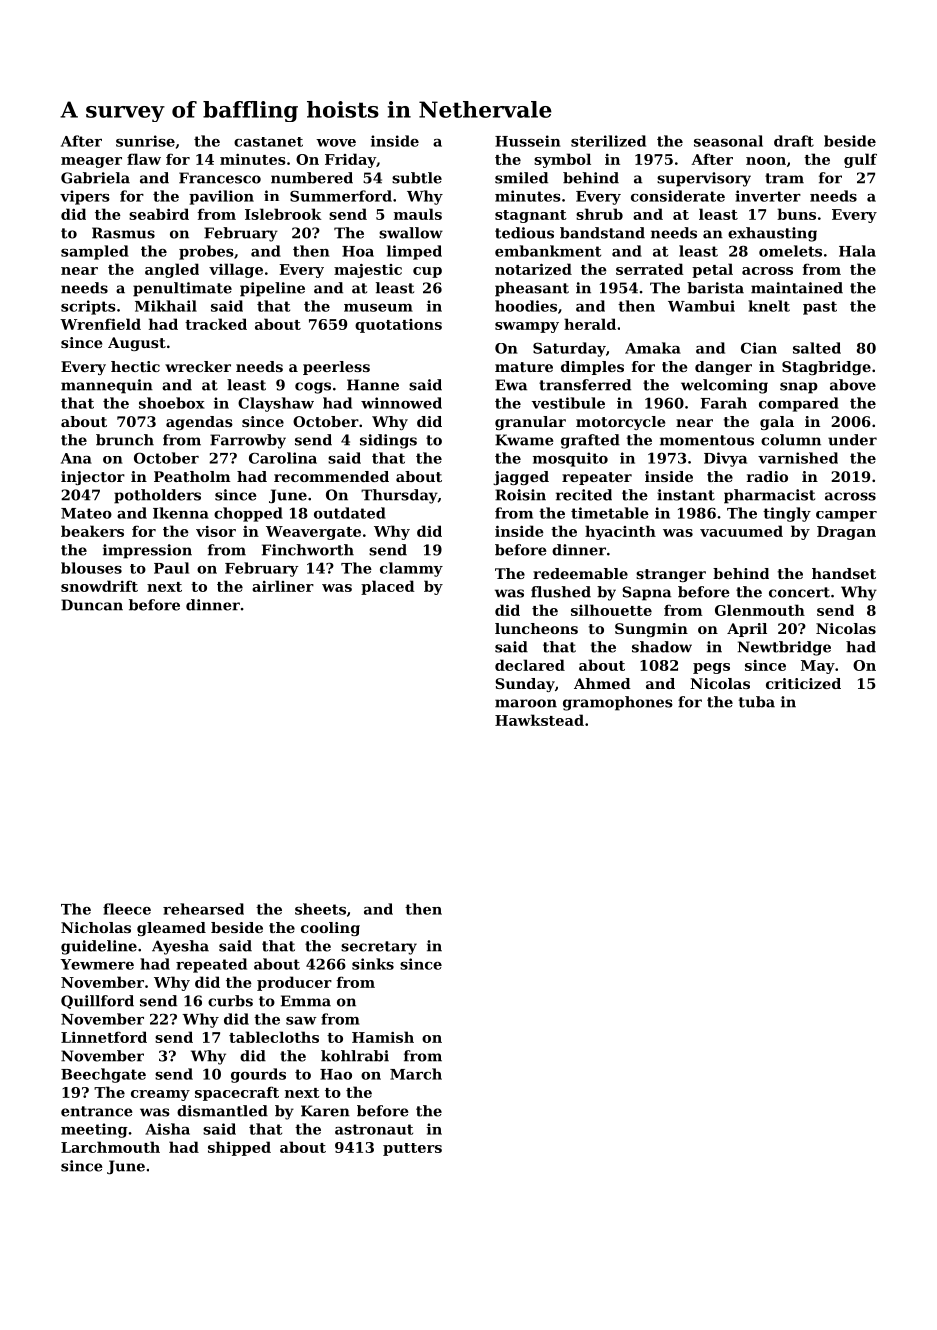 The height and width of the image is (1330, 937). What do you see at coordinates (94, 1130) in the image?
I see `meeting` at bounding box center [94, 1130].
